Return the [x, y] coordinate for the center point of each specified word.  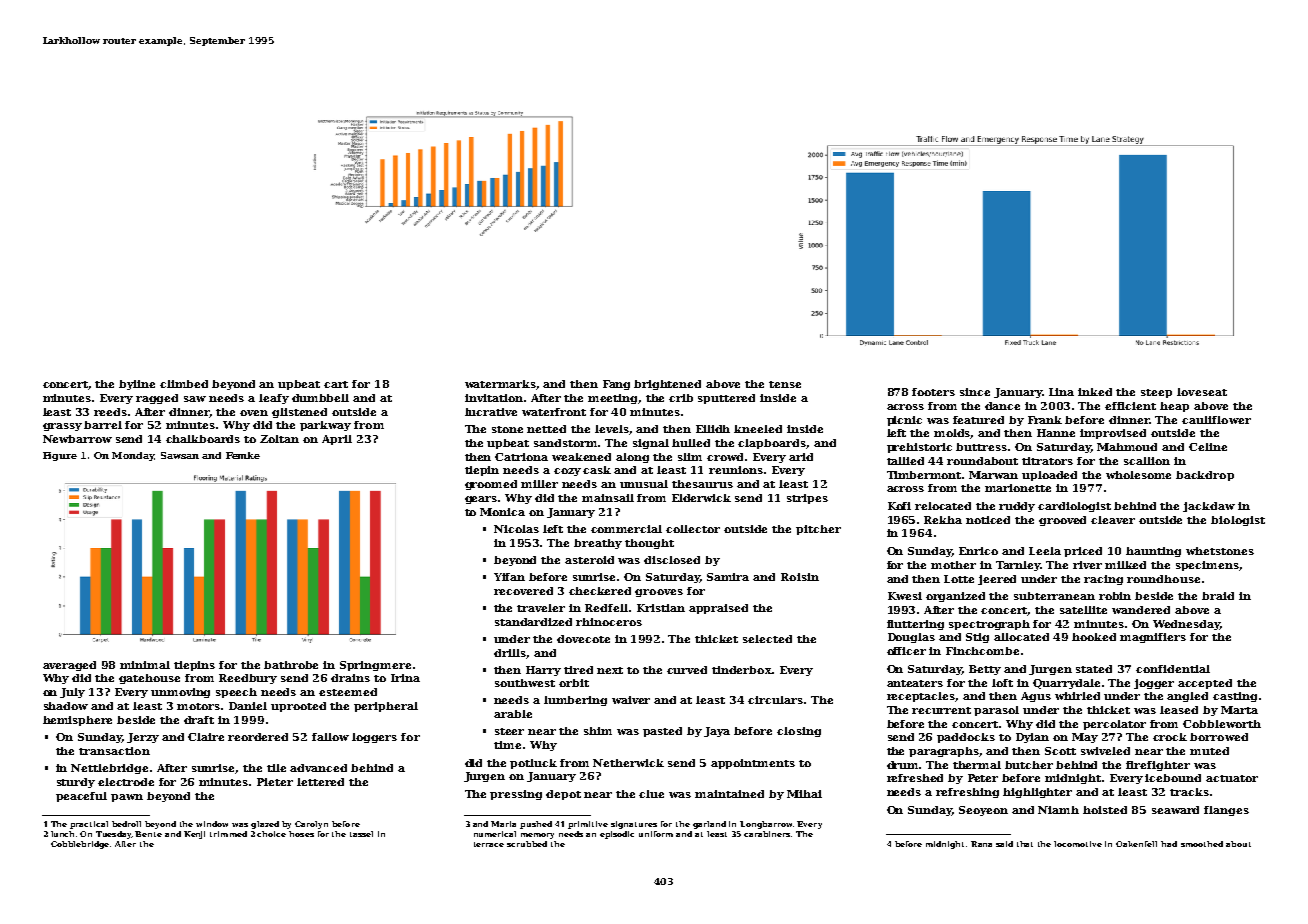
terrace [489, 844]
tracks [1189, 792]
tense [785, 384]
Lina [1061, 392]
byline [137, 385]
